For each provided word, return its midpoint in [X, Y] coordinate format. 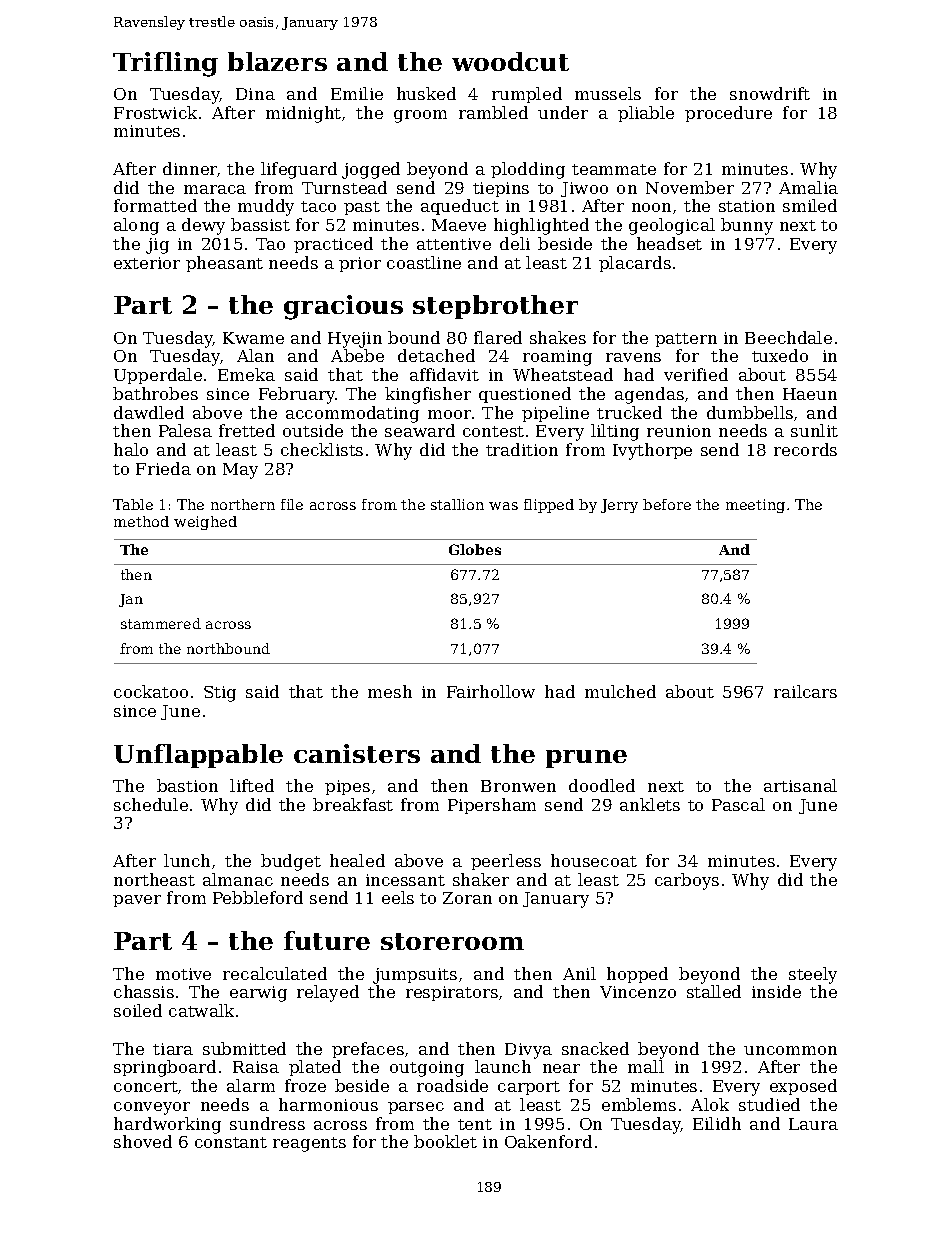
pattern [686, 340]
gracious [343, 307]
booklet [445, 1141]
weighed [205, 523]
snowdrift [770, 93]
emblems [639, 1104]
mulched [620, 691]
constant [231, 1142]
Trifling [165, 64]
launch [503, 1066]
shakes [558, 337]
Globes [475, 549]
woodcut [510, 61]
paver [137, 901]
